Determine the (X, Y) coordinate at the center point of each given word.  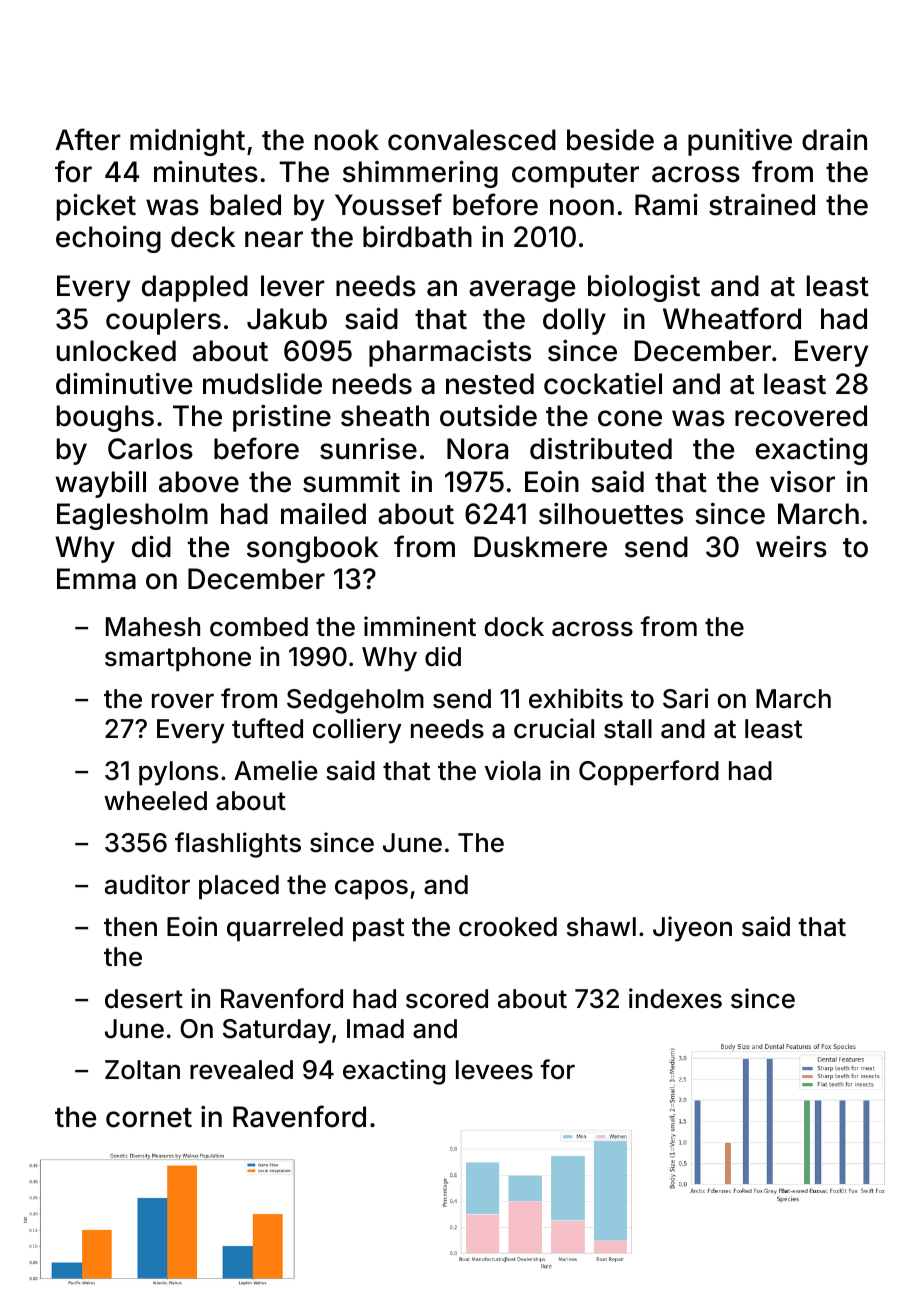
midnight (187, 142)
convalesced (472, 140)
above (199, 482)
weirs (791, 547)
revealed (241, 1070)
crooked (508, 927)
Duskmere (540, 547)
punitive (740, 142)
